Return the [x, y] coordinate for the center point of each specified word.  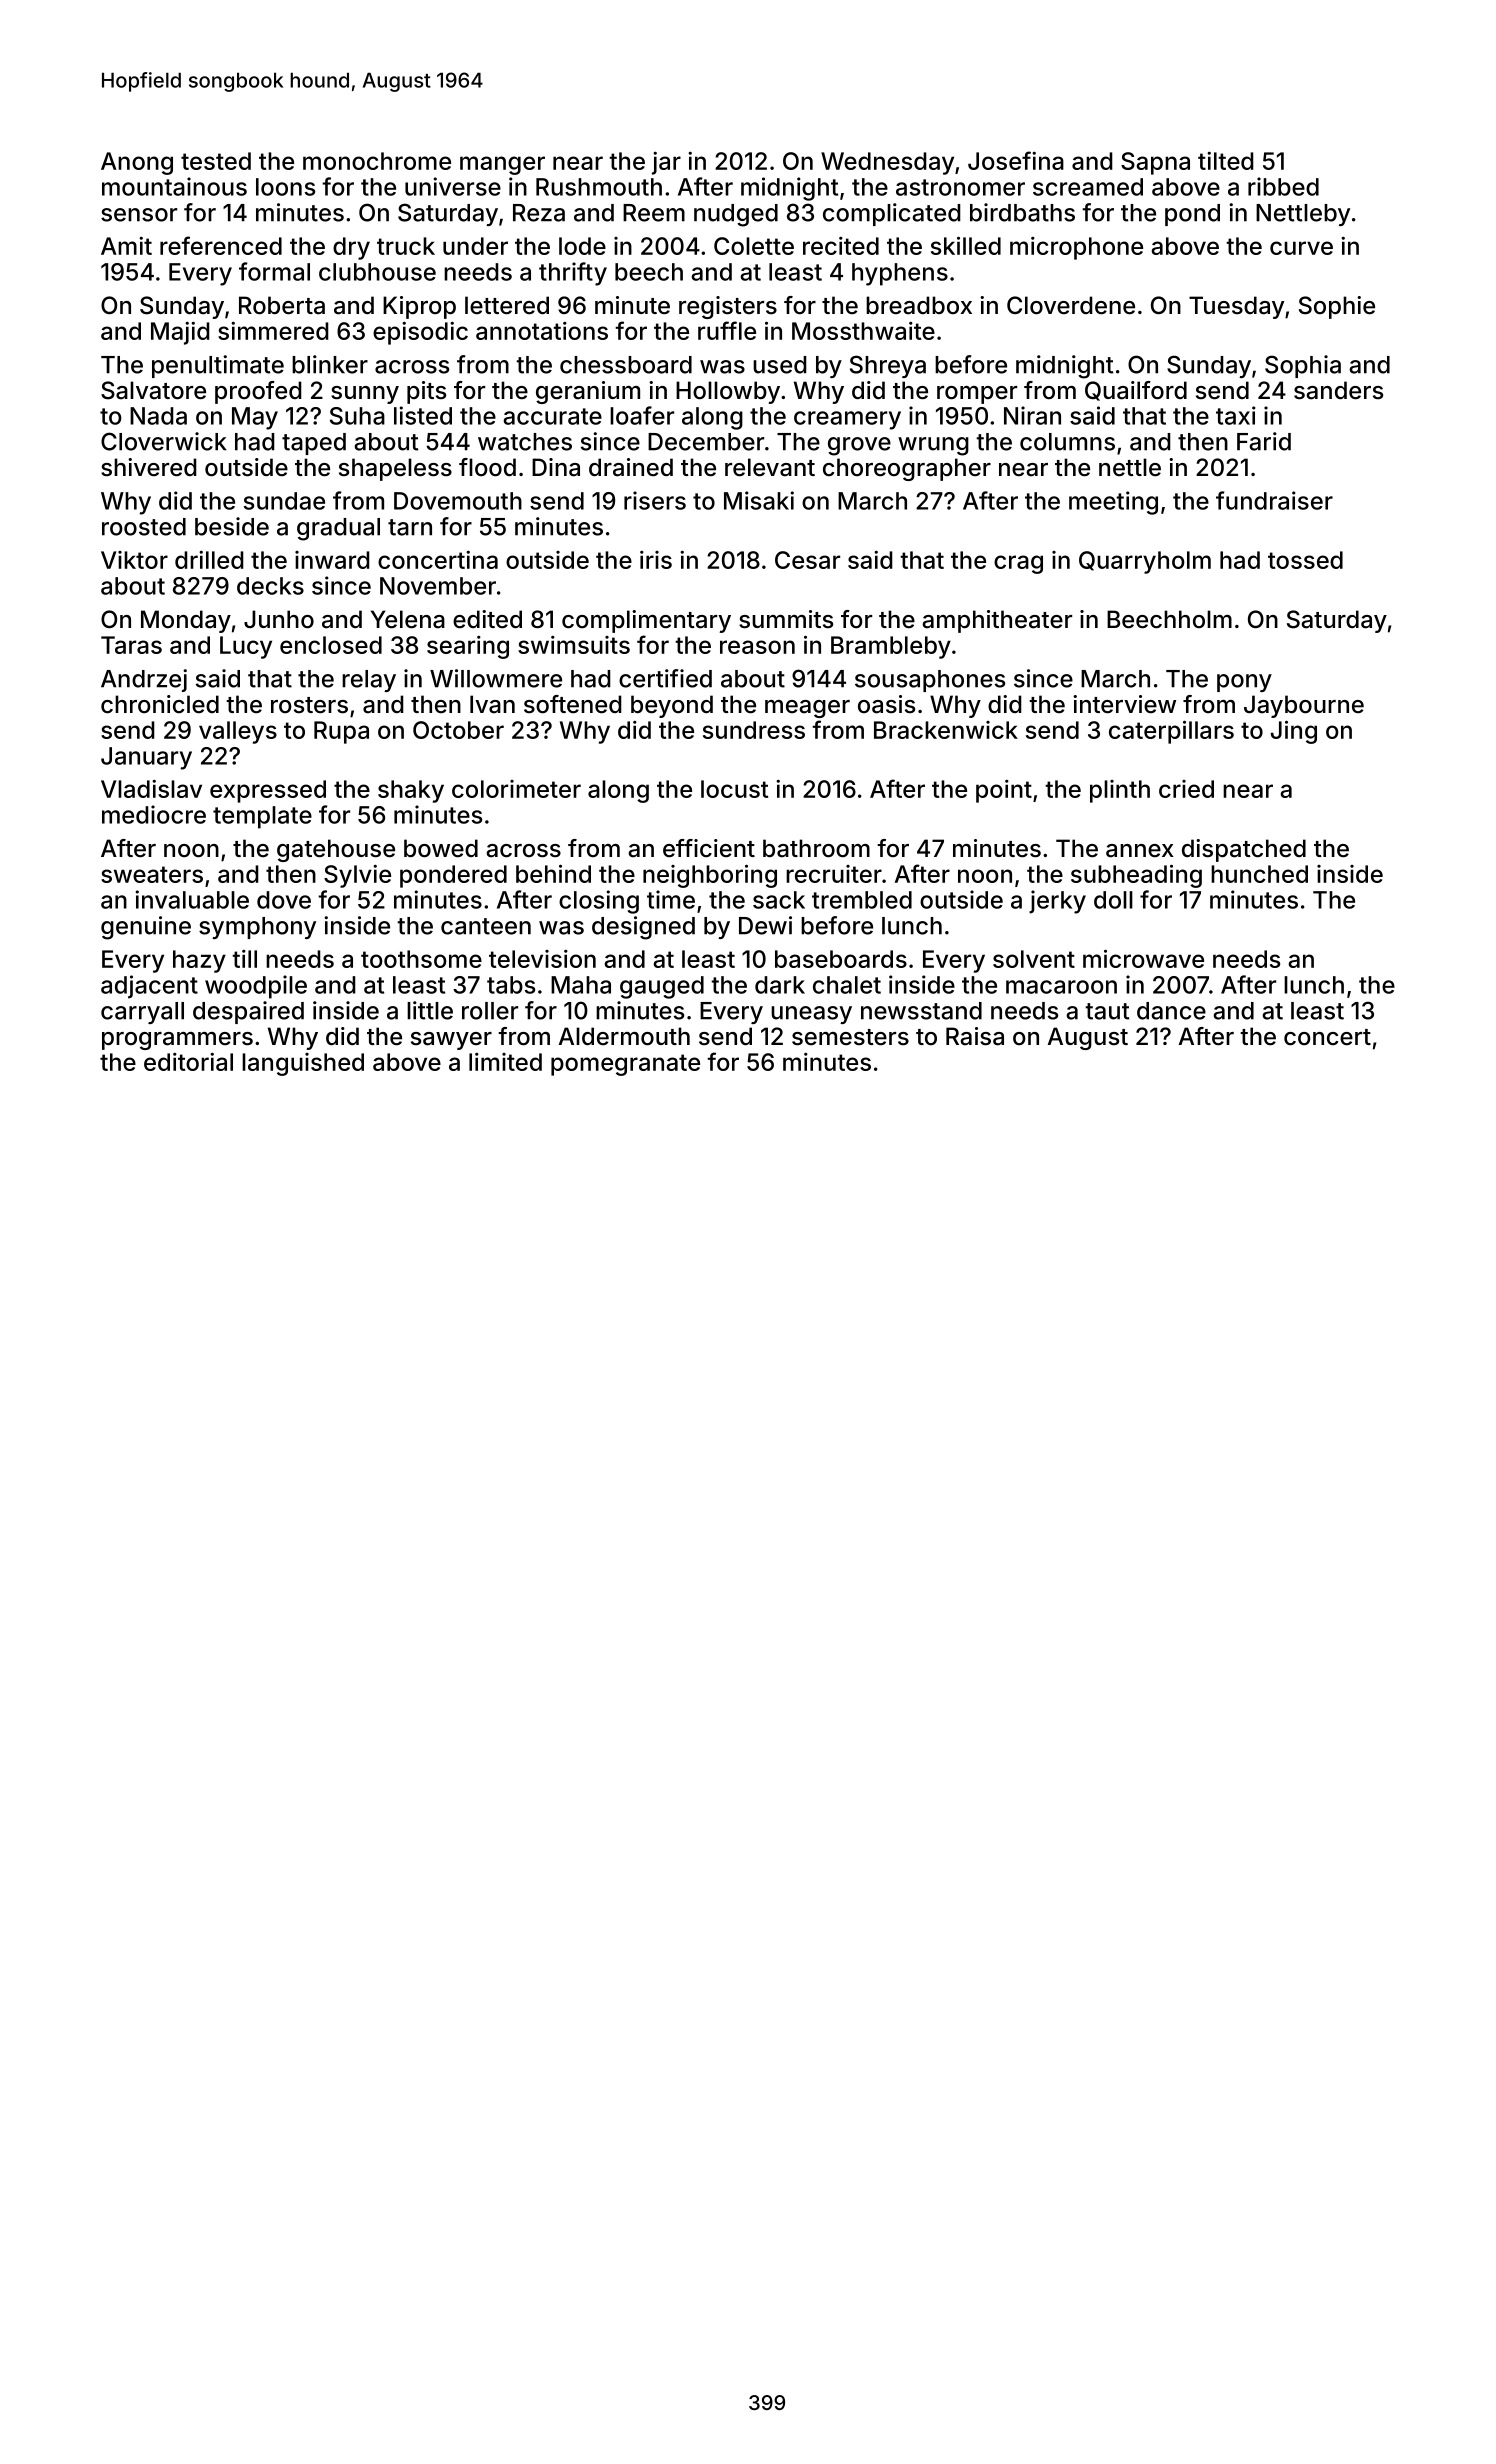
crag [1018, 564]
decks [270, 586]
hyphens [900, 274]
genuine [146, 928]
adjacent [149, 987]
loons [285, 187]
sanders [1338, 390]
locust [734, 789]
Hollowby [728, 392]
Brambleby [891, 647]
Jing [1294, 732]
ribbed [1283, 186]
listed [423, 415]
